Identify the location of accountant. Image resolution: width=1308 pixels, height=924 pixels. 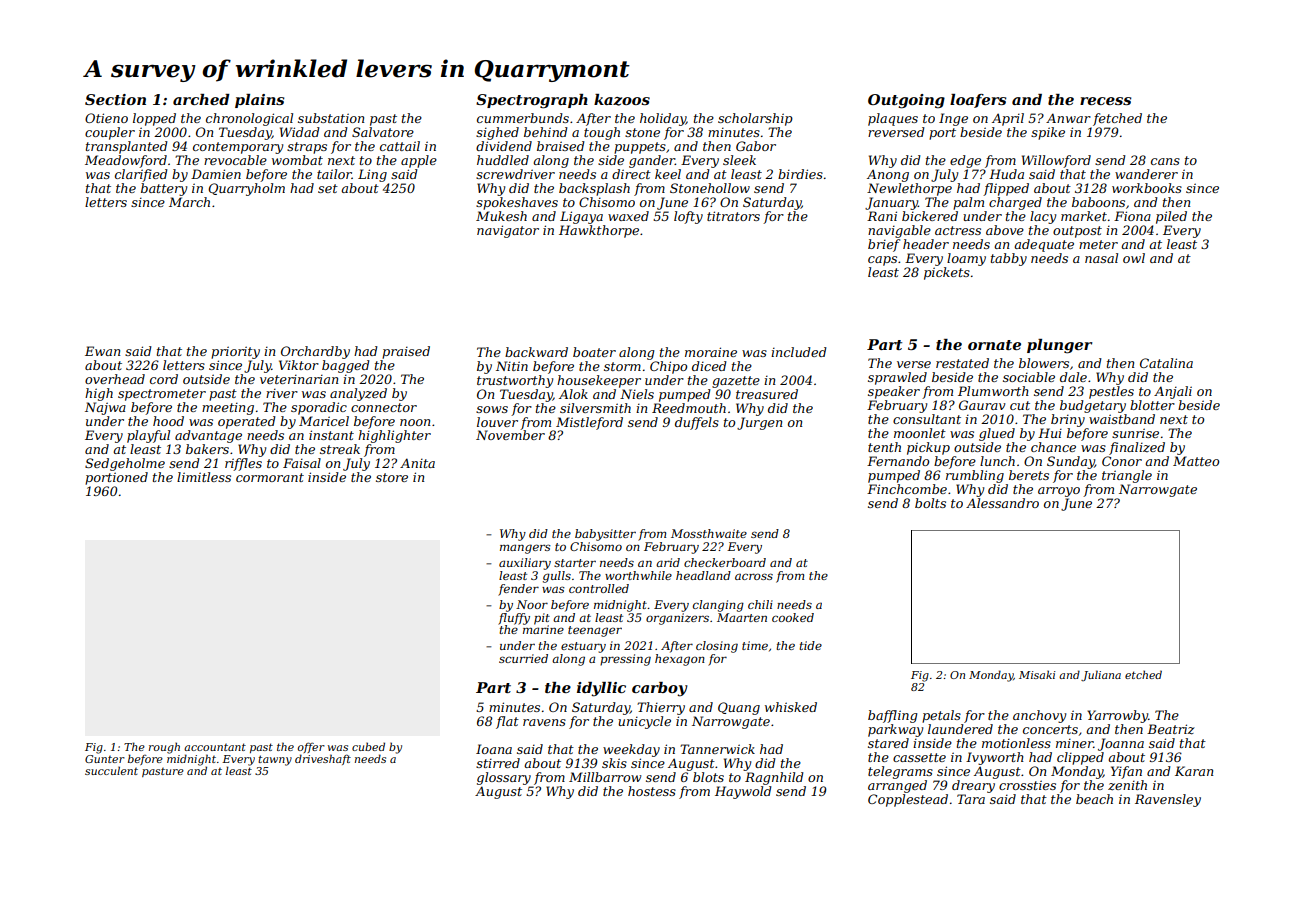
(215, 747).
